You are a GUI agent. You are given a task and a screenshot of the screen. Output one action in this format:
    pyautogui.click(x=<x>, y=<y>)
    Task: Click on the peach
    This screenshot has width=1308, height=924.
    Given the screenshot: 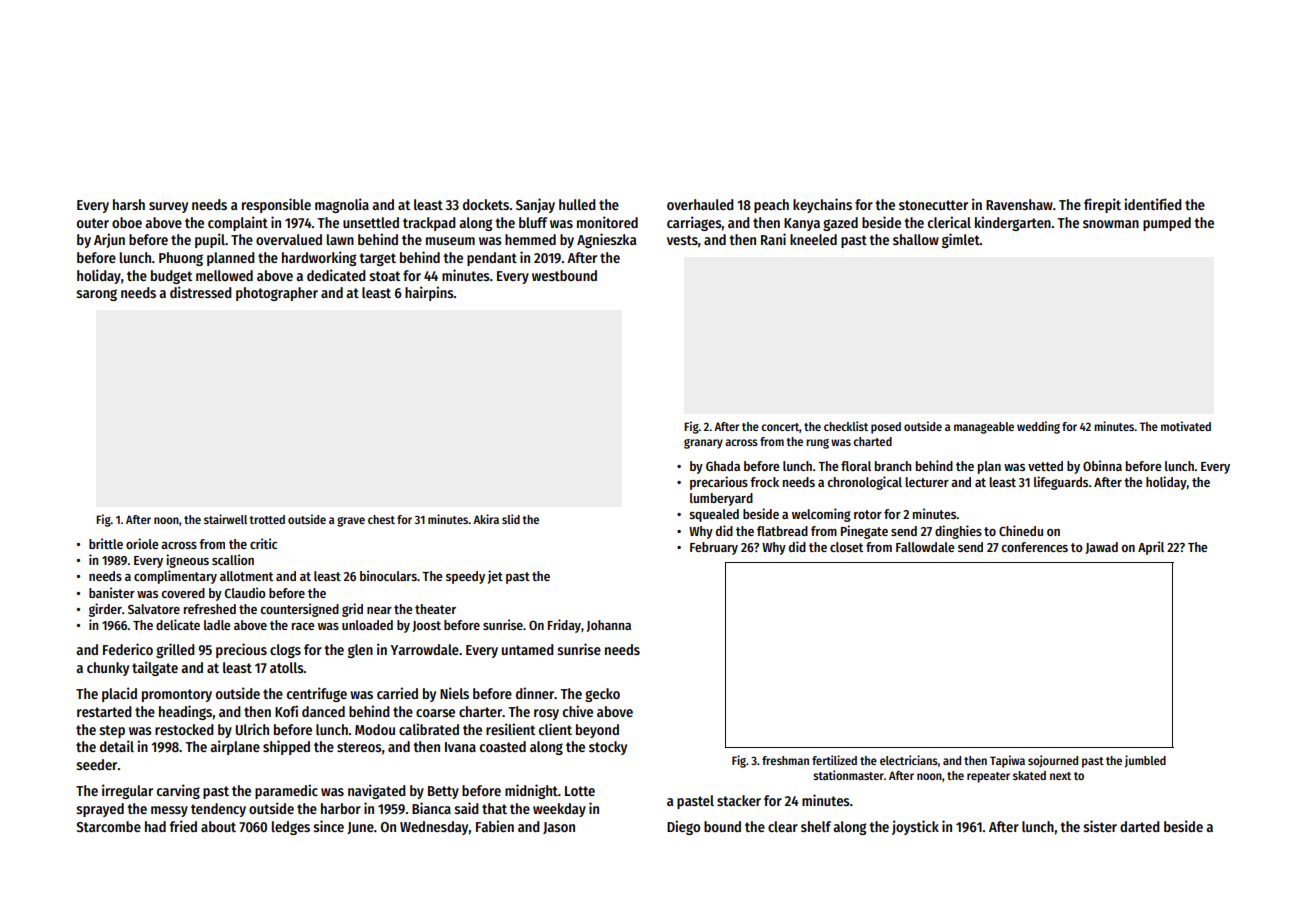 What is the action you would take?
    pyautogui.click(x=771, y=206)
